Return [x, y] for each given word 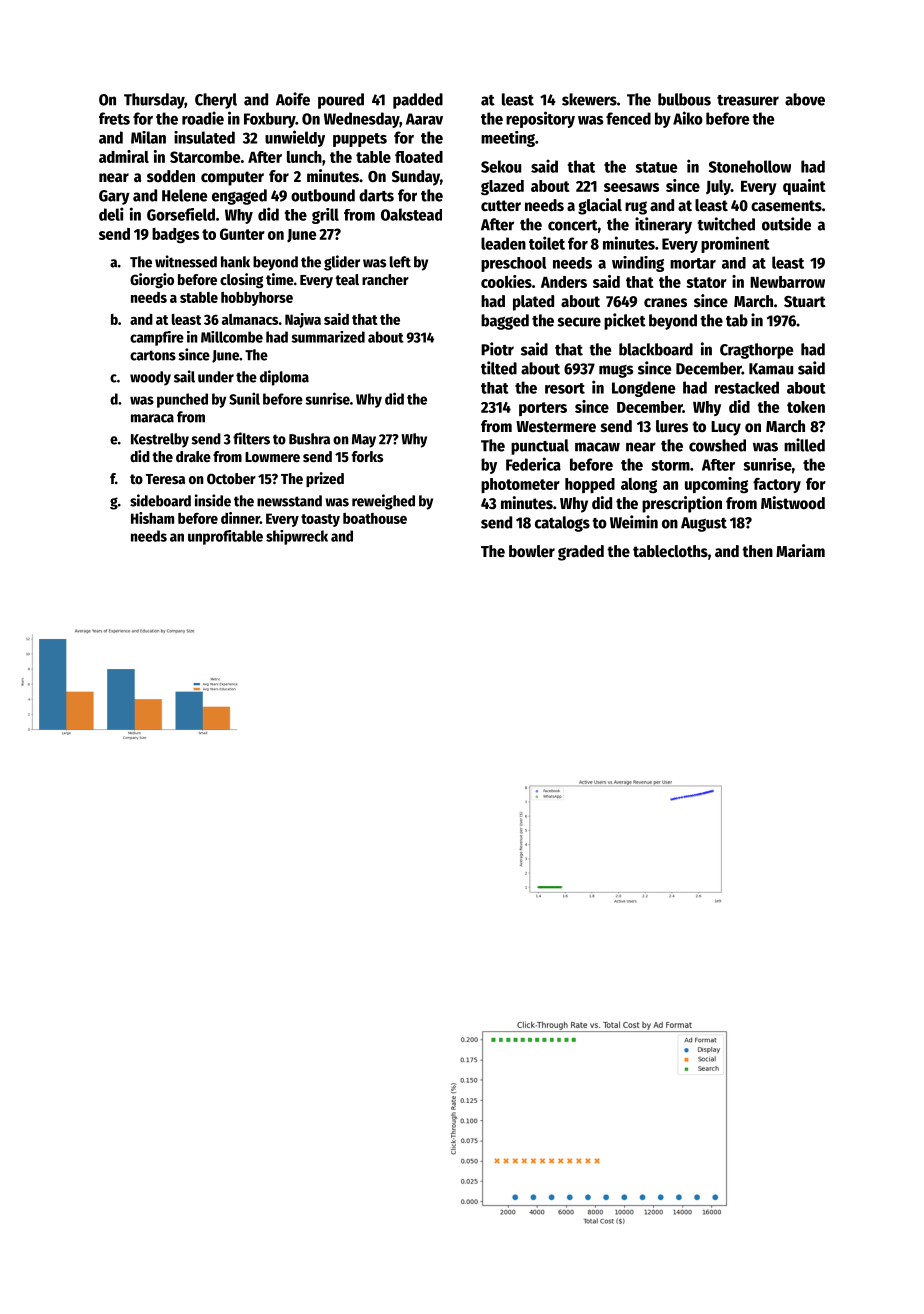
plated [533, 303]
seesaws [631, 187]
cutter [501, 206]
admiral [124, 156]
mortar [693, 263]
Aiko [688, 118]
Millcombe [232, 337]
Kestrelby [160, 440]
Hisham [152, 518]
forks [367, 456]
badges [175, 236]
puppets [360, 140]
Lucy [726, 428]
